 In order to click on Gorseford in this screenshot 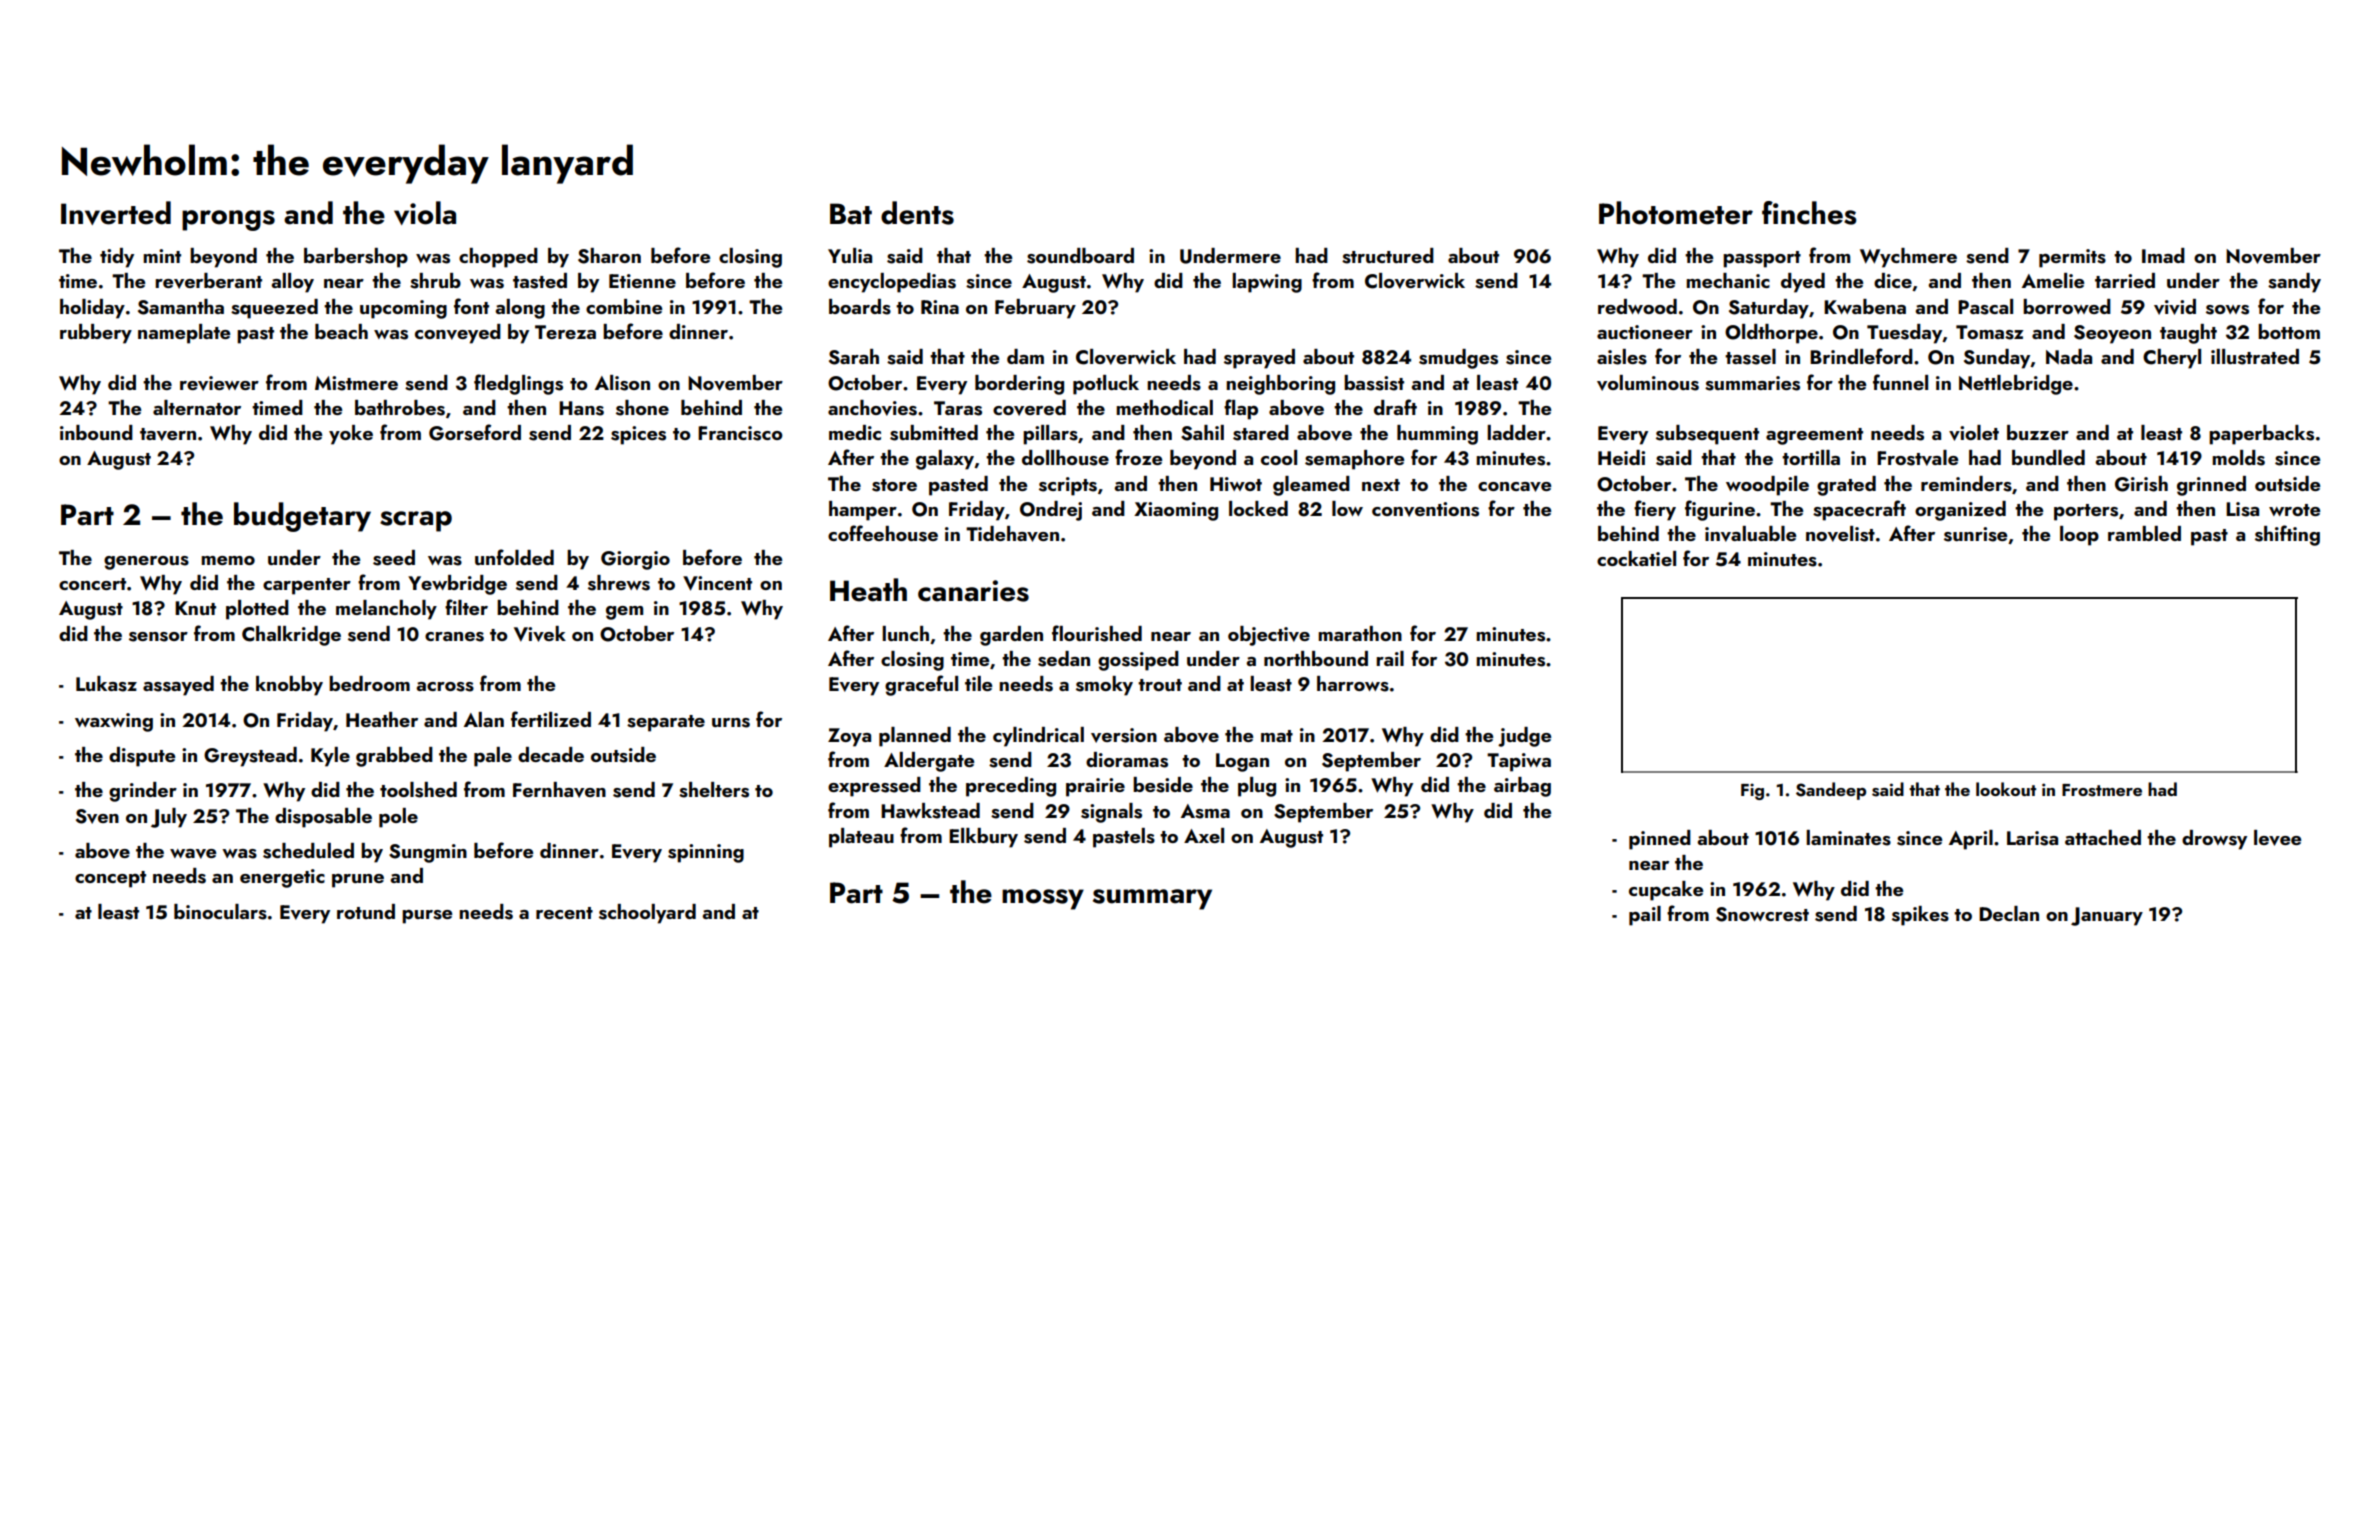, I will do `click(475, 432)`.
